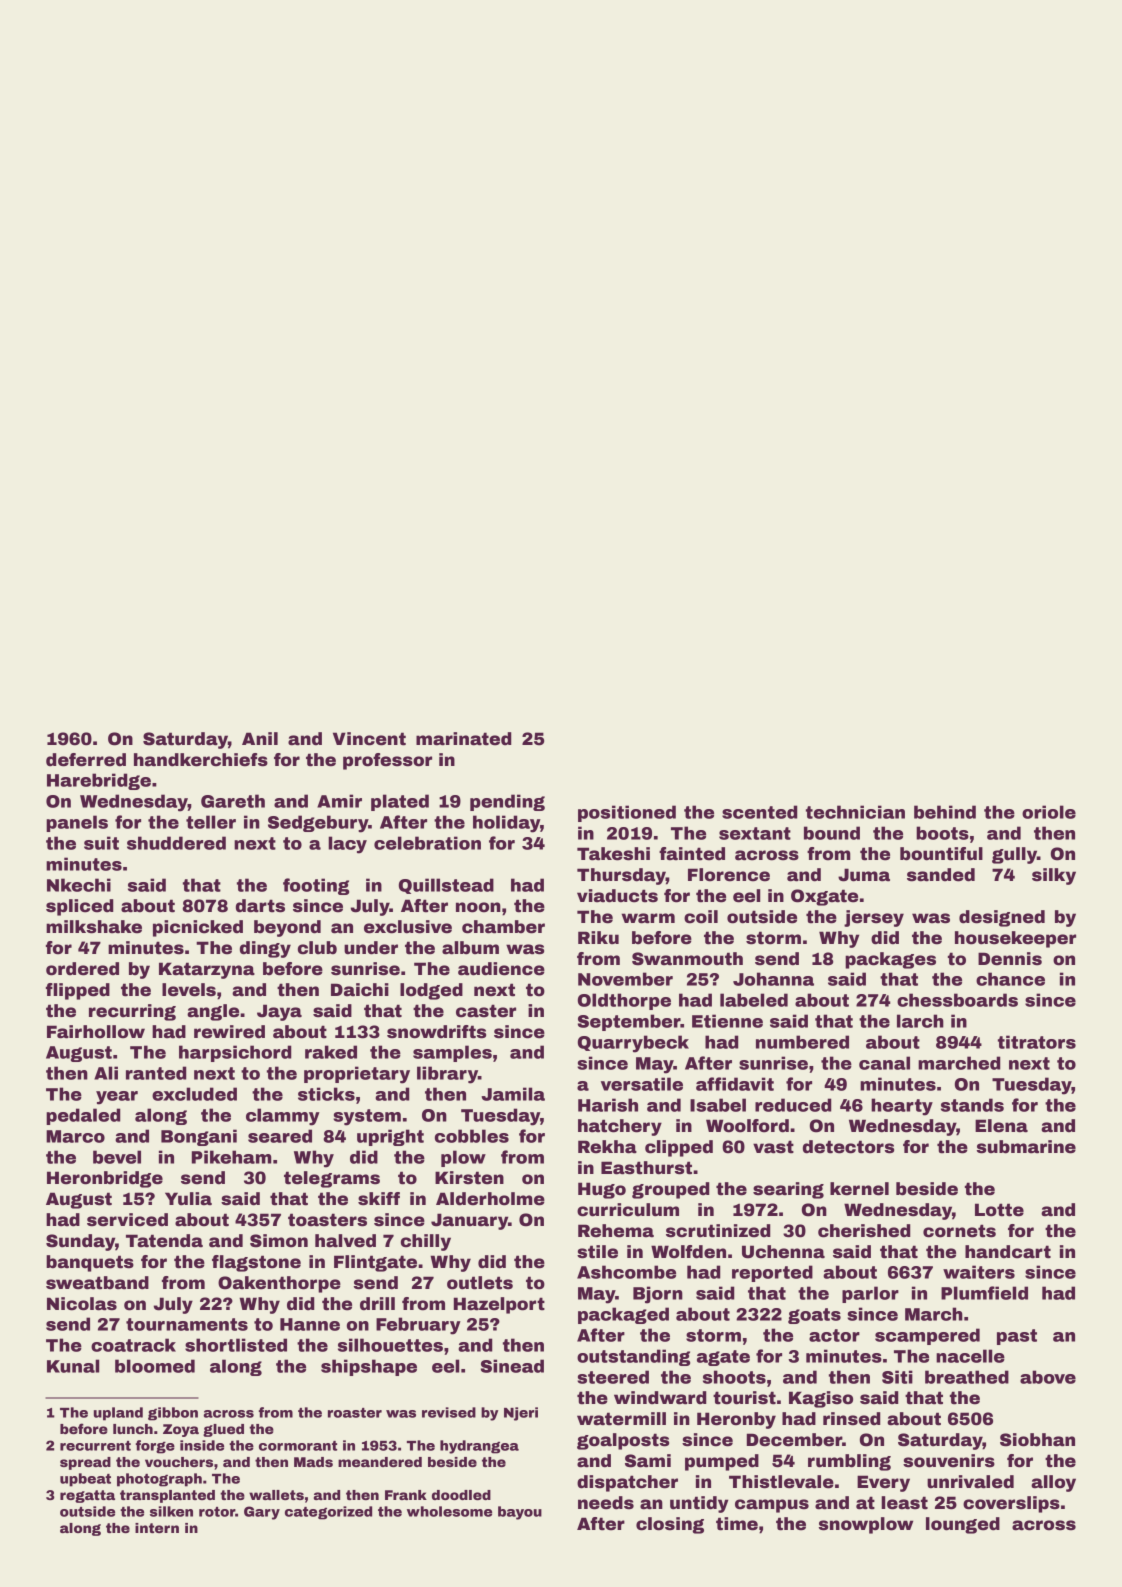 The height and width of the screenshot is (1587, 1122). What do you see at coordinates (512, 1366) in the screenshot?
I see `Sinead` at bounding box center [512, 1366].
